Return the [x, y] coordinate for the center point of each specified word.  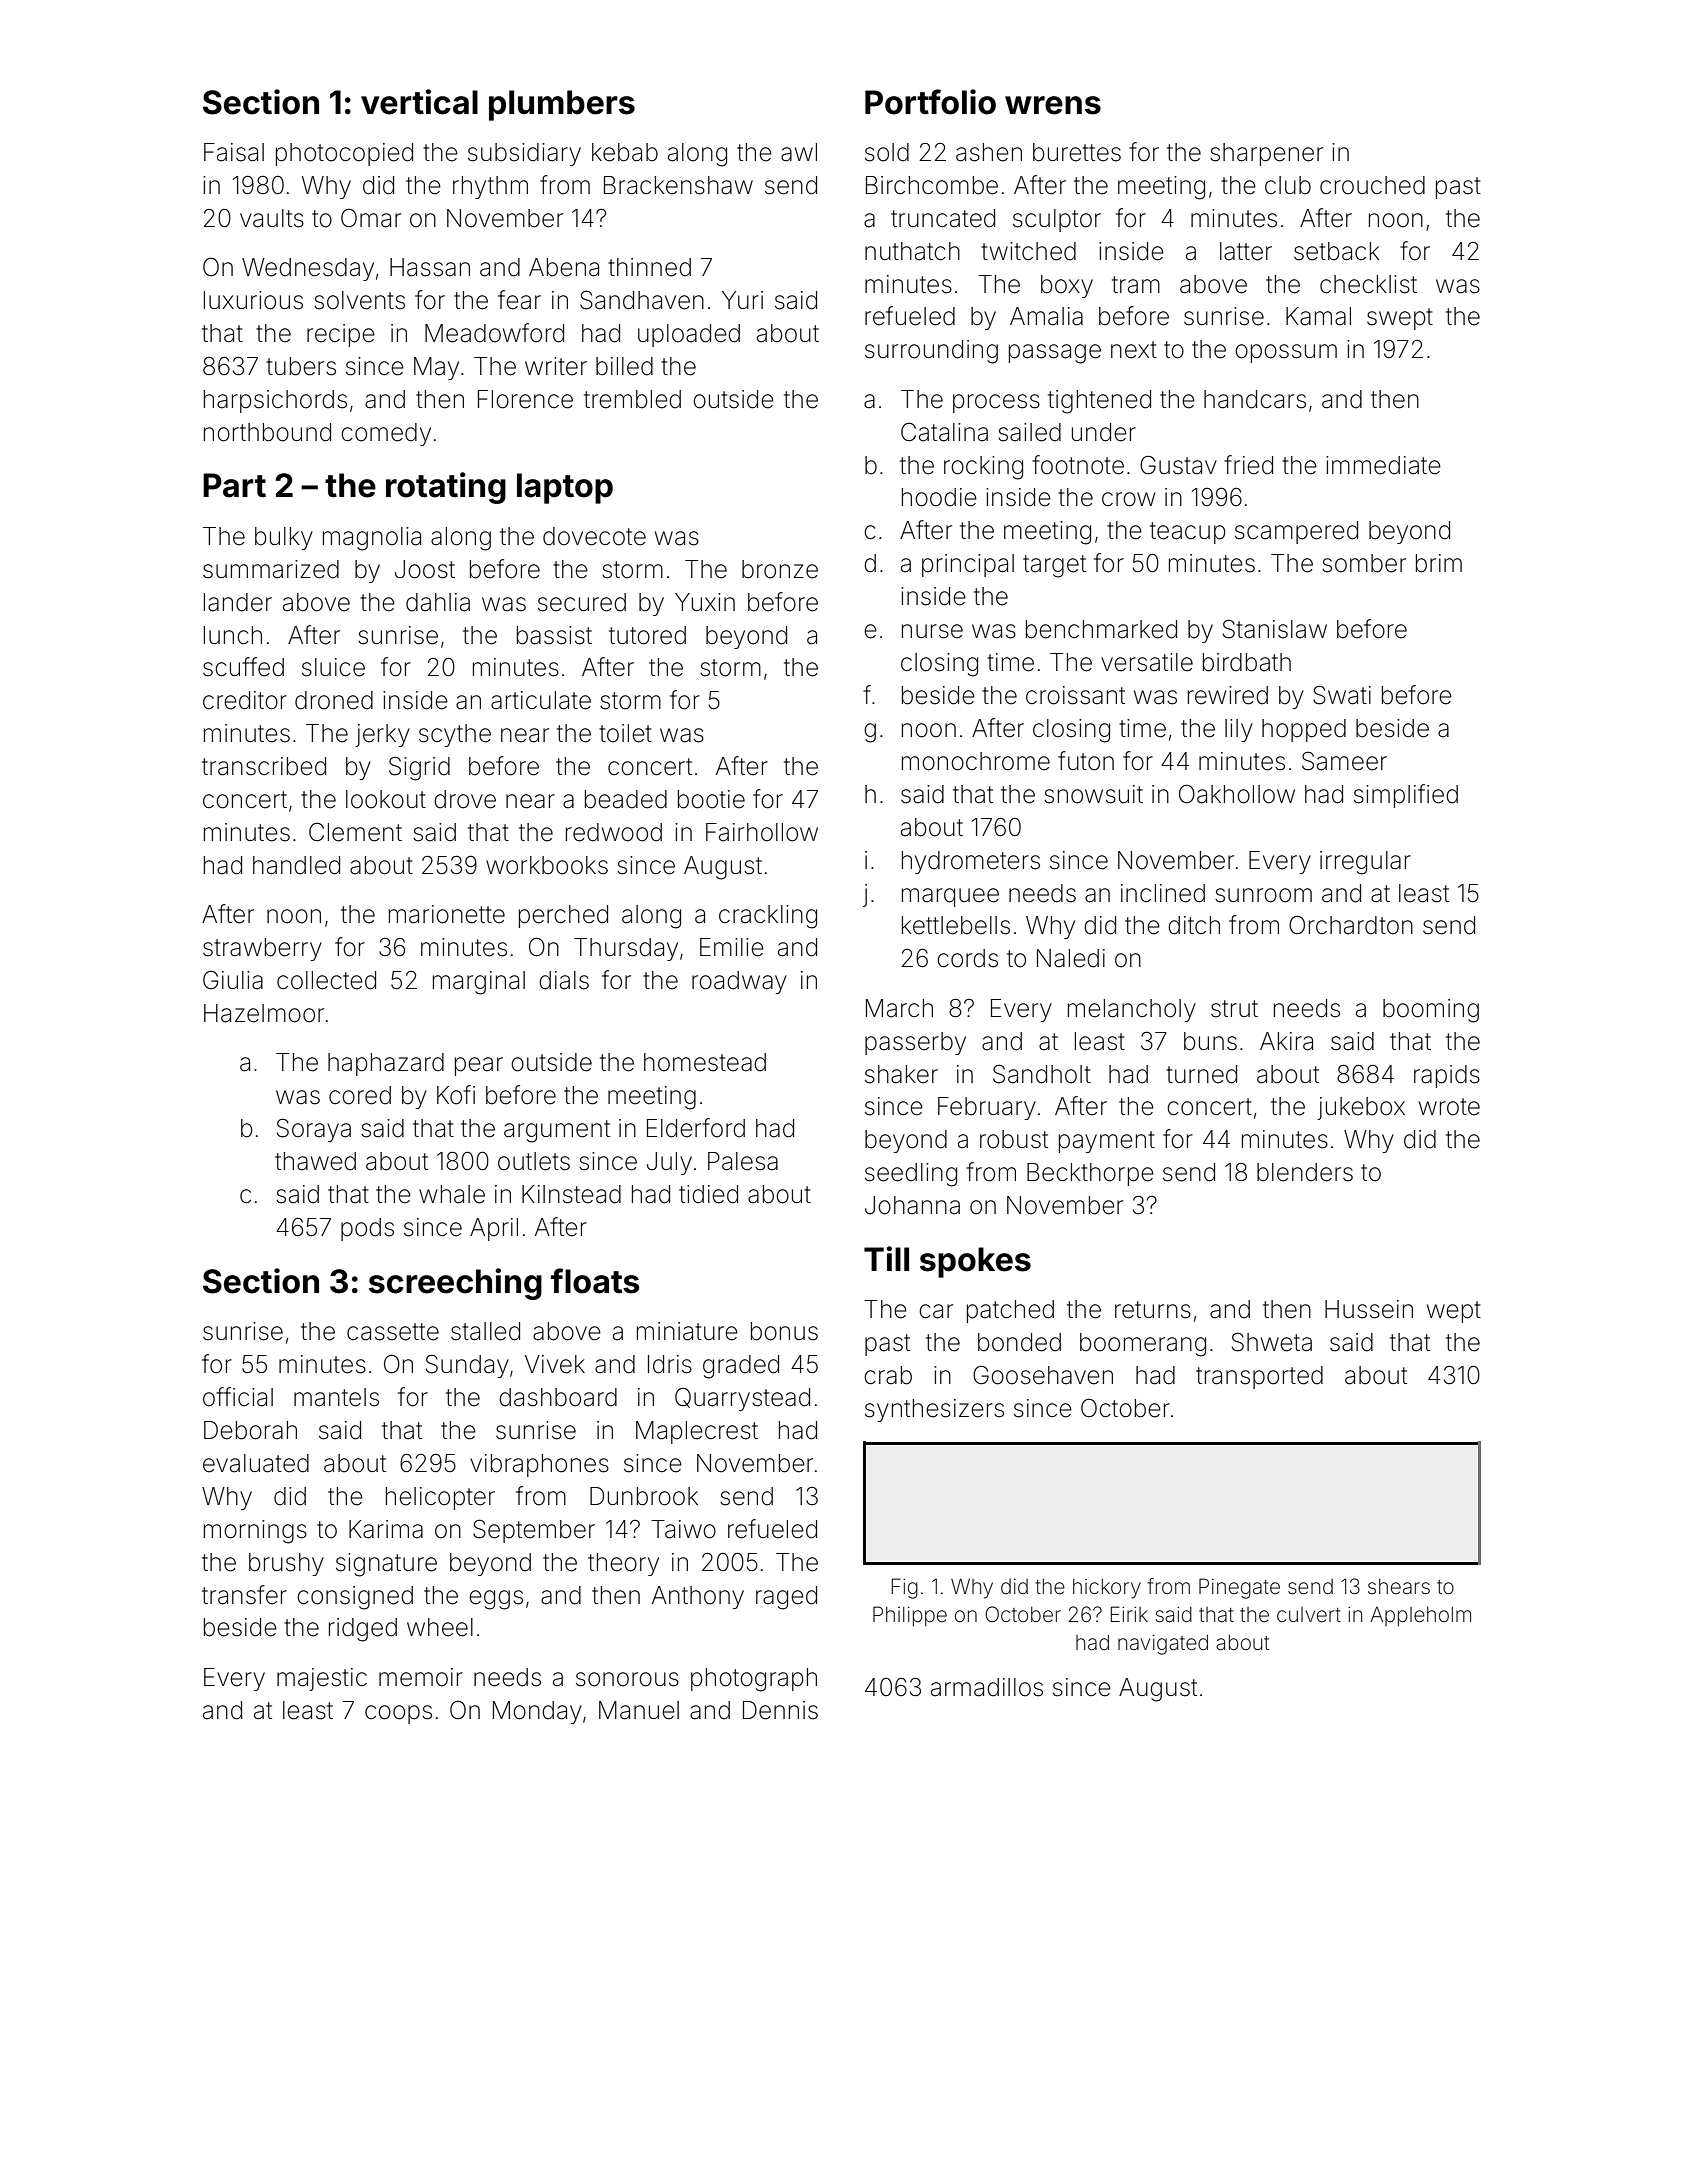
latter [1246, 251]
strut [1234, 1009]
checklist [1368, 284]
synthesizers [934, 1410]
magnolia [372, 539]
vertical [419, 102]
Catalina [944, 432]
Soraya [314, 1130]
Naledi [1071, 958]
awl [799, 152]
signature [386, 1565]
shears [1399, 1586]
